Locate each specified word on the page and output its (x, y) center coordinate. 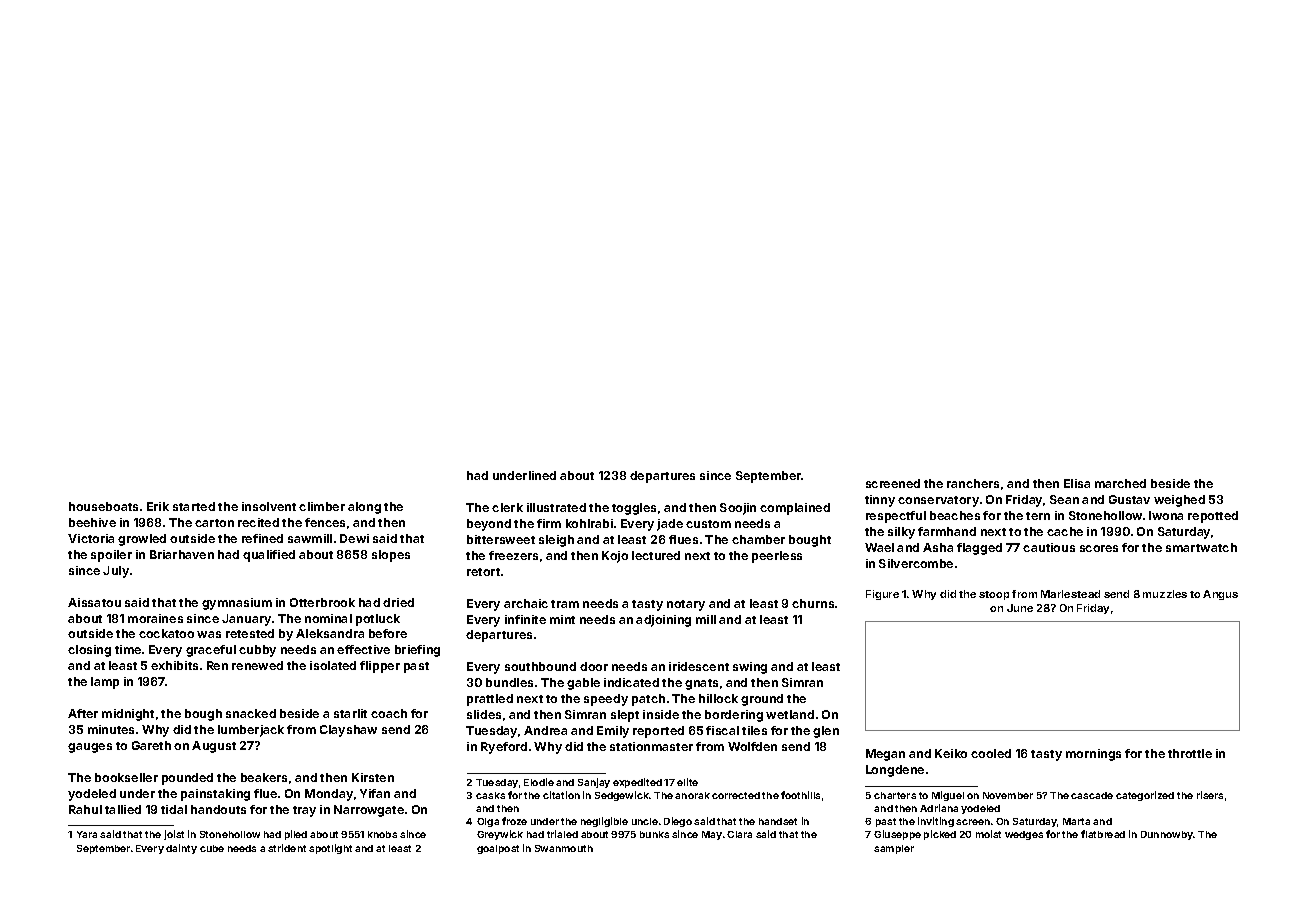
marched (1120, 483)
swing (750, 668)
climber (322, 506)
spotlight (330, 849)
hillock (718, 698)
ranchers (973, 483)
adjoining (663, 621)
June (1020, 608)
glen (826, 732)
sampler (894, 849)
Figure (882, 595)
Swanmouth (564, 848)
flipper (380, 667)
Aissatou (94, 602)
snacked (251, 713)
